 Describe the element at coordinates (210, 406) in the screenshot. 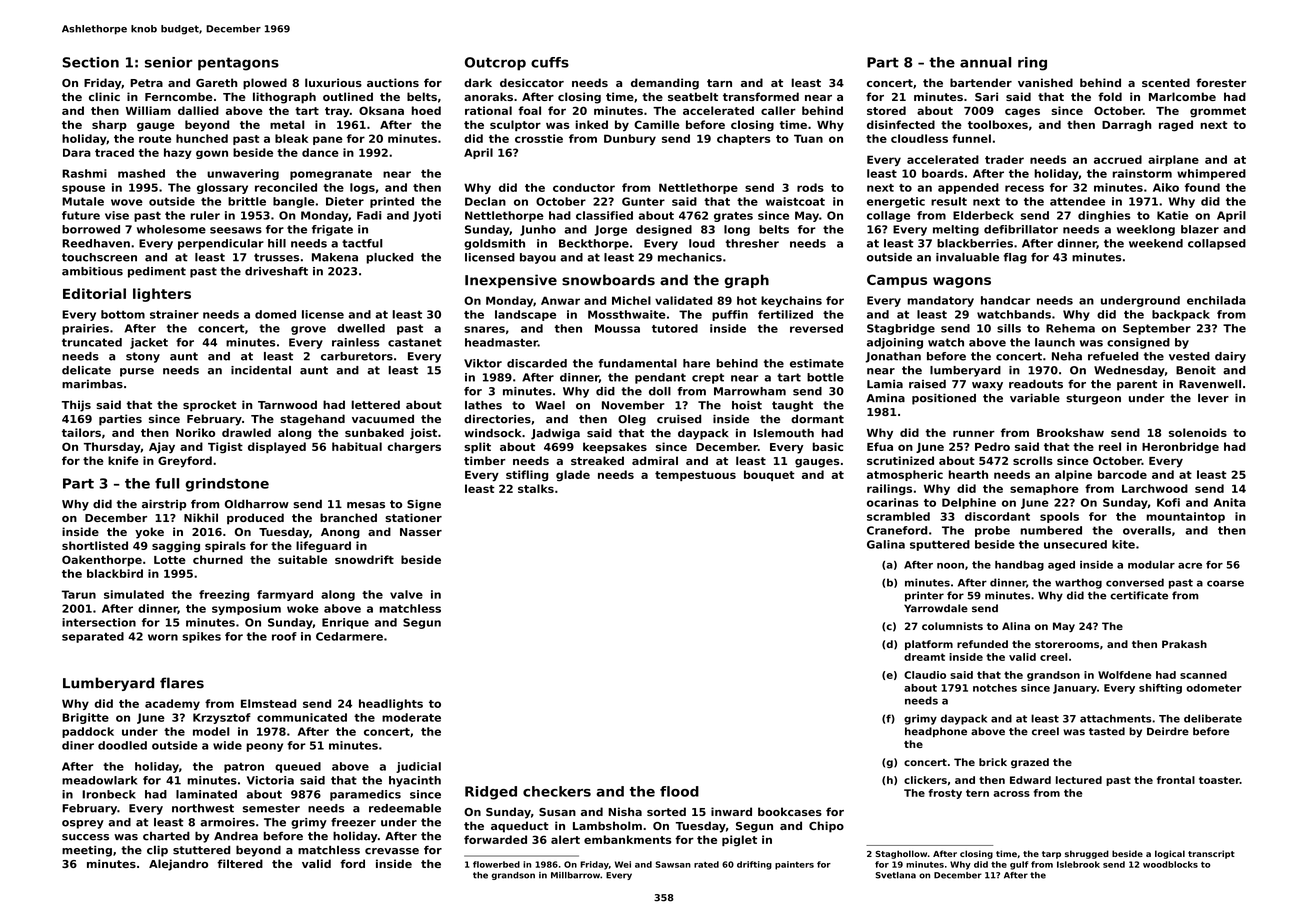

I see `sprocket` at that location.
